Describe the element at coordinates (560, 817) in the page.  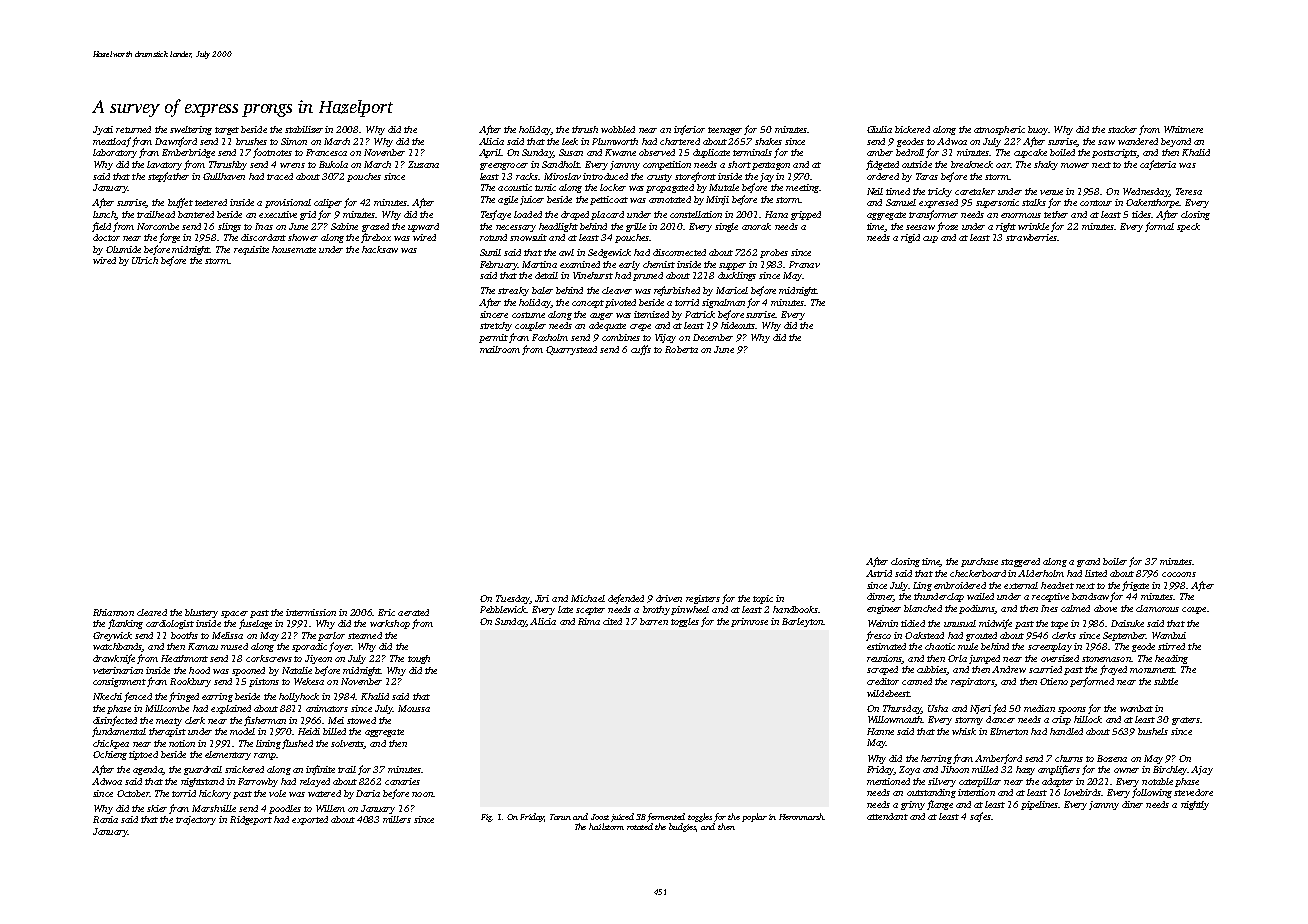
I see `Tarun` at that location.
